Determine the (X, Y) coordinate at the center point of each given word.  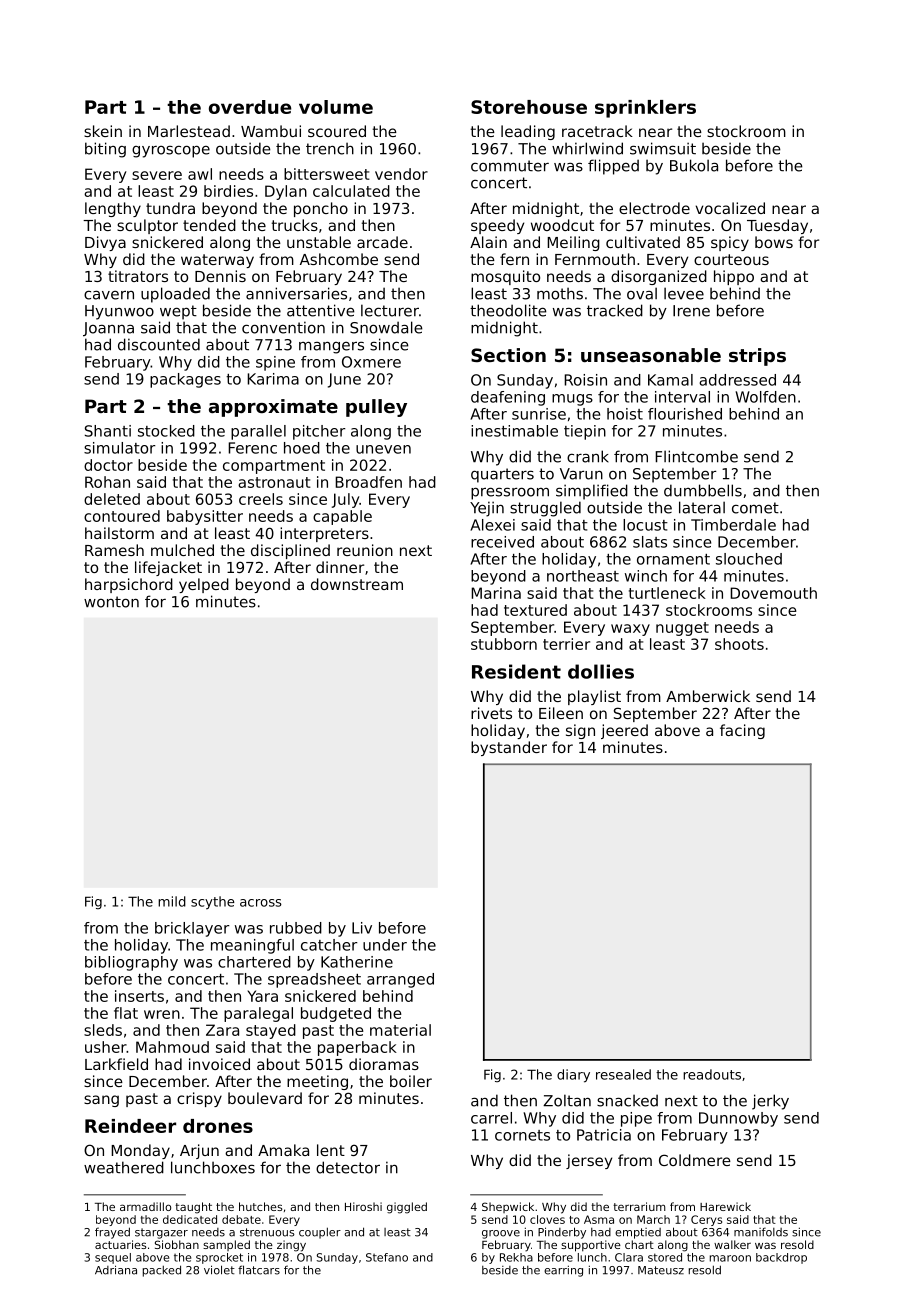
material (400, 1030)
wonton (111, 602)
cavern (109, 295)
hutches (260, 1206)
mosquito (505, 277)
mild (172, 901)
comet (755, 508)
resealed (623, 1074)
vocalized (730, 208)
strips (757, 357)
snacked (627, 1100)
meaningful (252, 946)
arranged (400, 980)
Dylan (286, 192)
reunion (365, 550)
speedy (497, 226)
